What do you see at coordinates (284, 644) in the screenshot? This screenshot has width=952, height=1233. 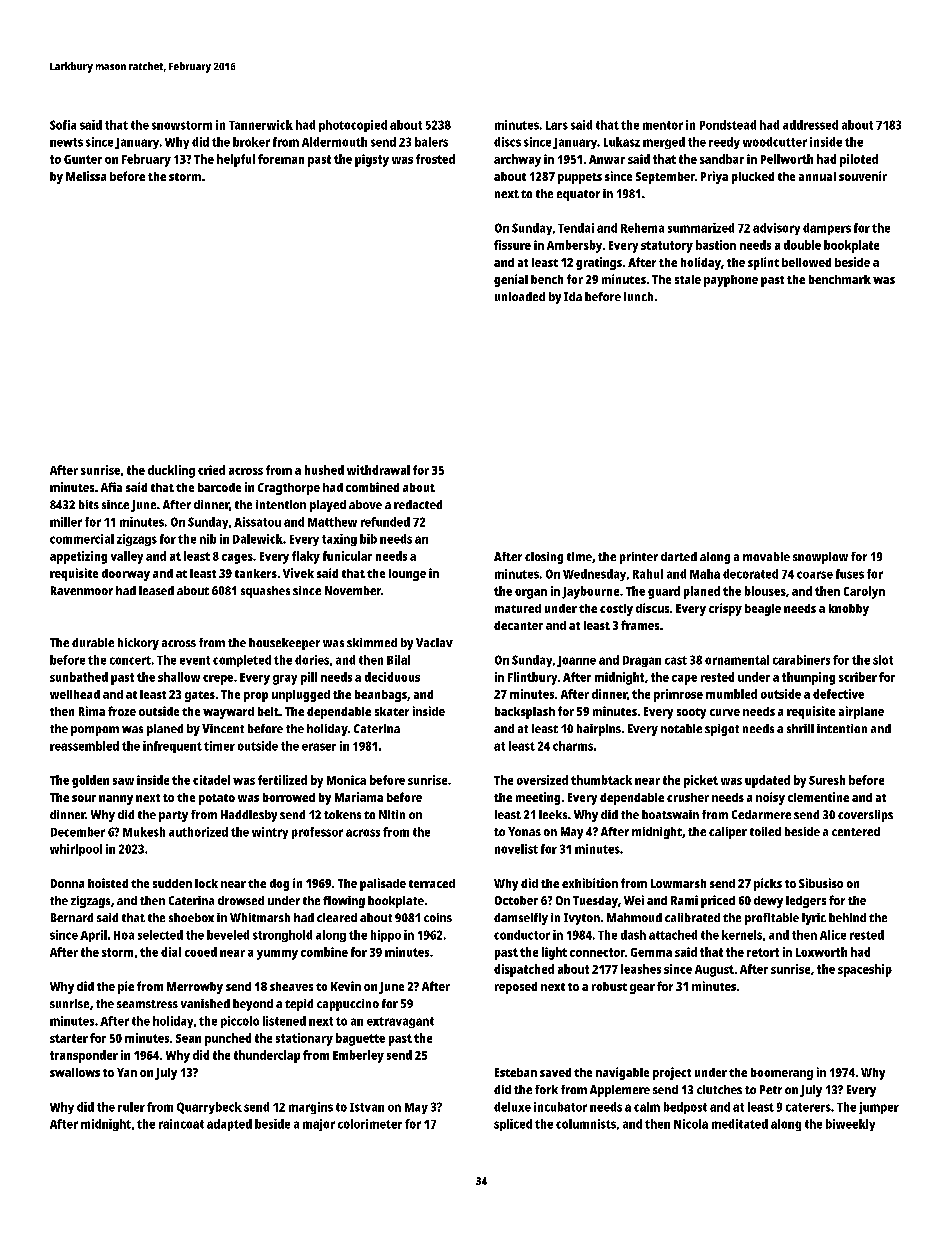 I see `housekeeper` at bounding box center [284, 644].
